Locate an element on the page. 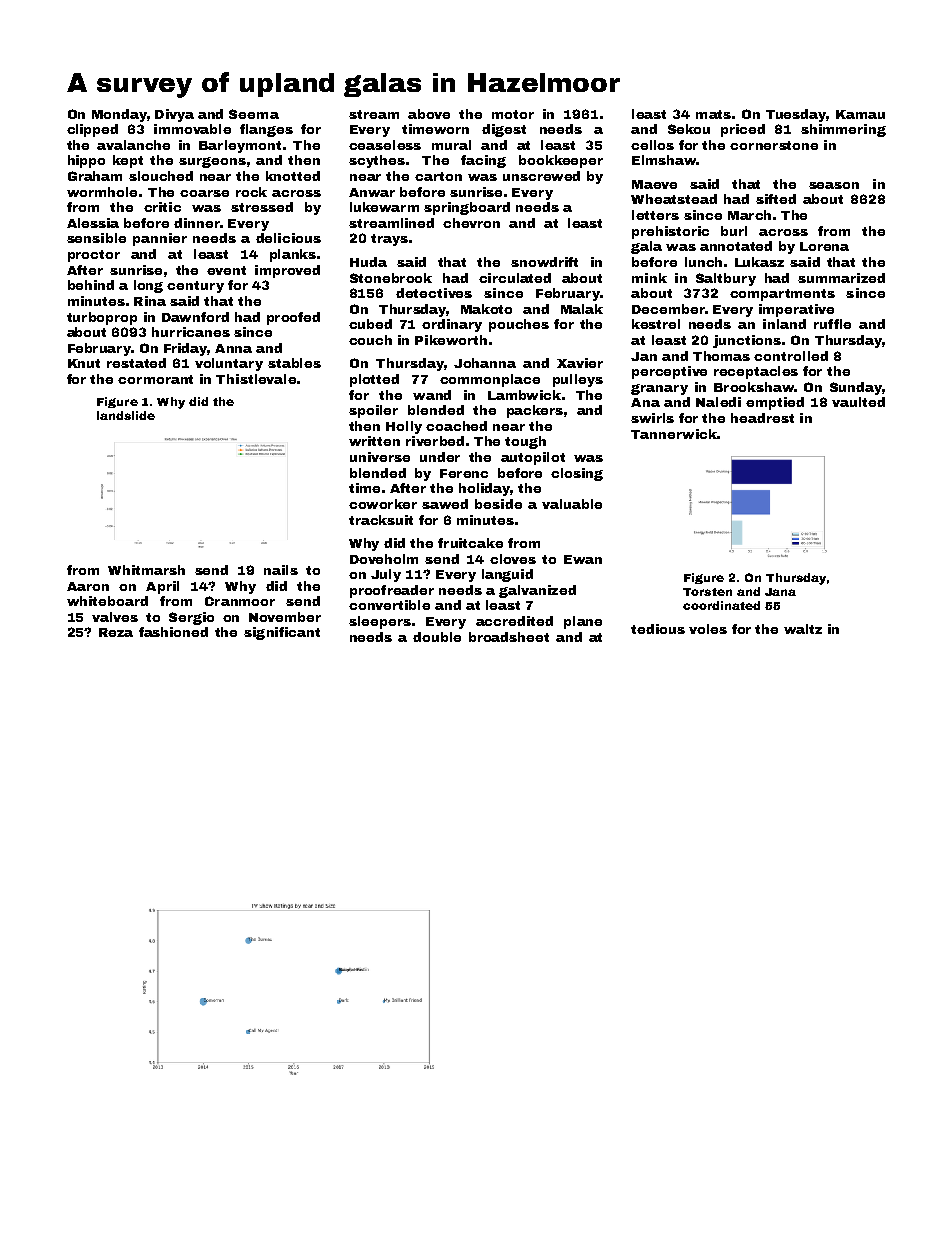  nails is located at coordinates (281, 570).
